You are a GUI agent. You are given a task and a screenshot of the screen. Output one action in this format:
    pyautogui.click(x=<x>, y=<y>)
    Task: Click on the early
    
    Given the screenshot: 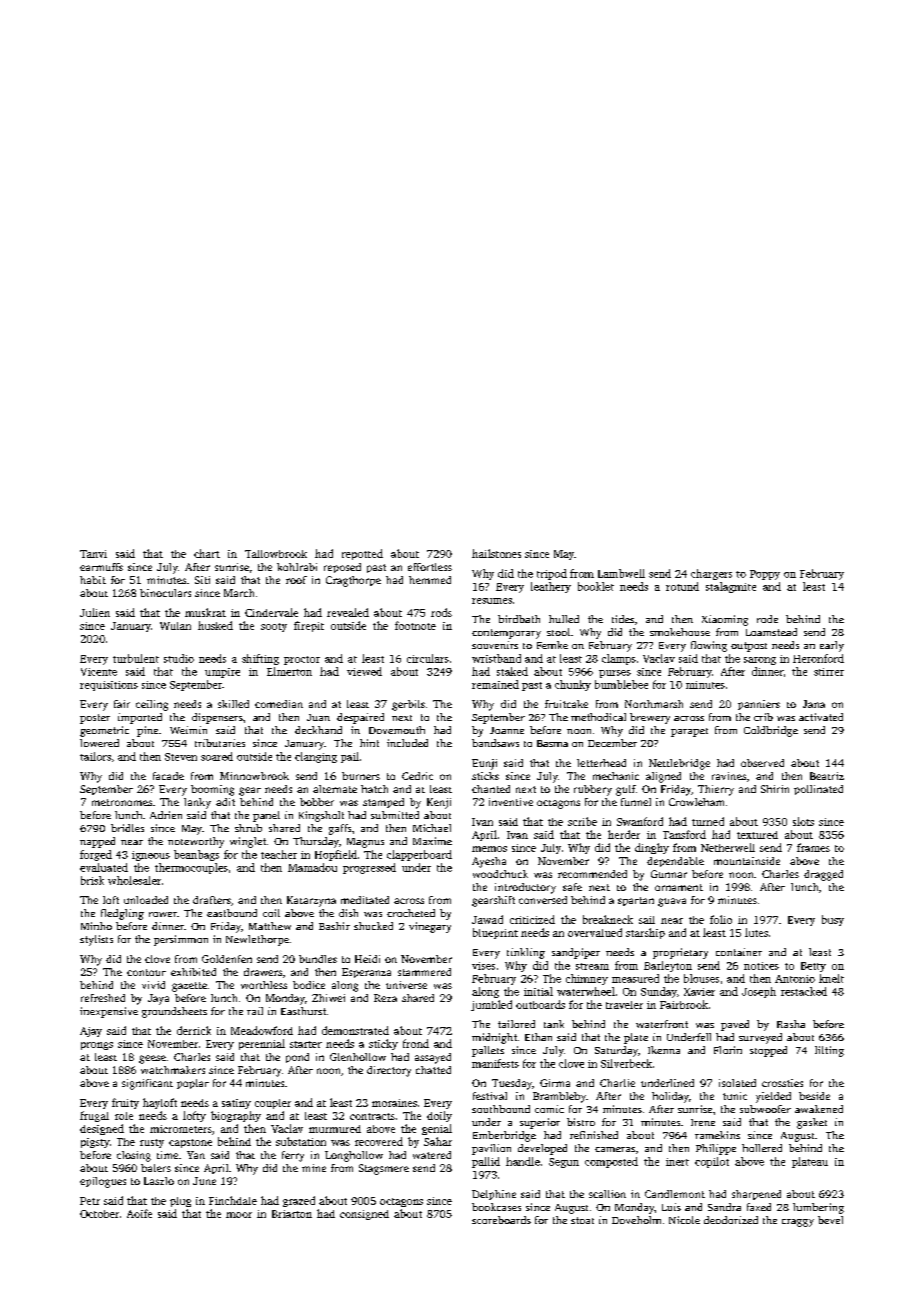 What is the action you would take?
    pyautogui.click(x=832, y=646)
